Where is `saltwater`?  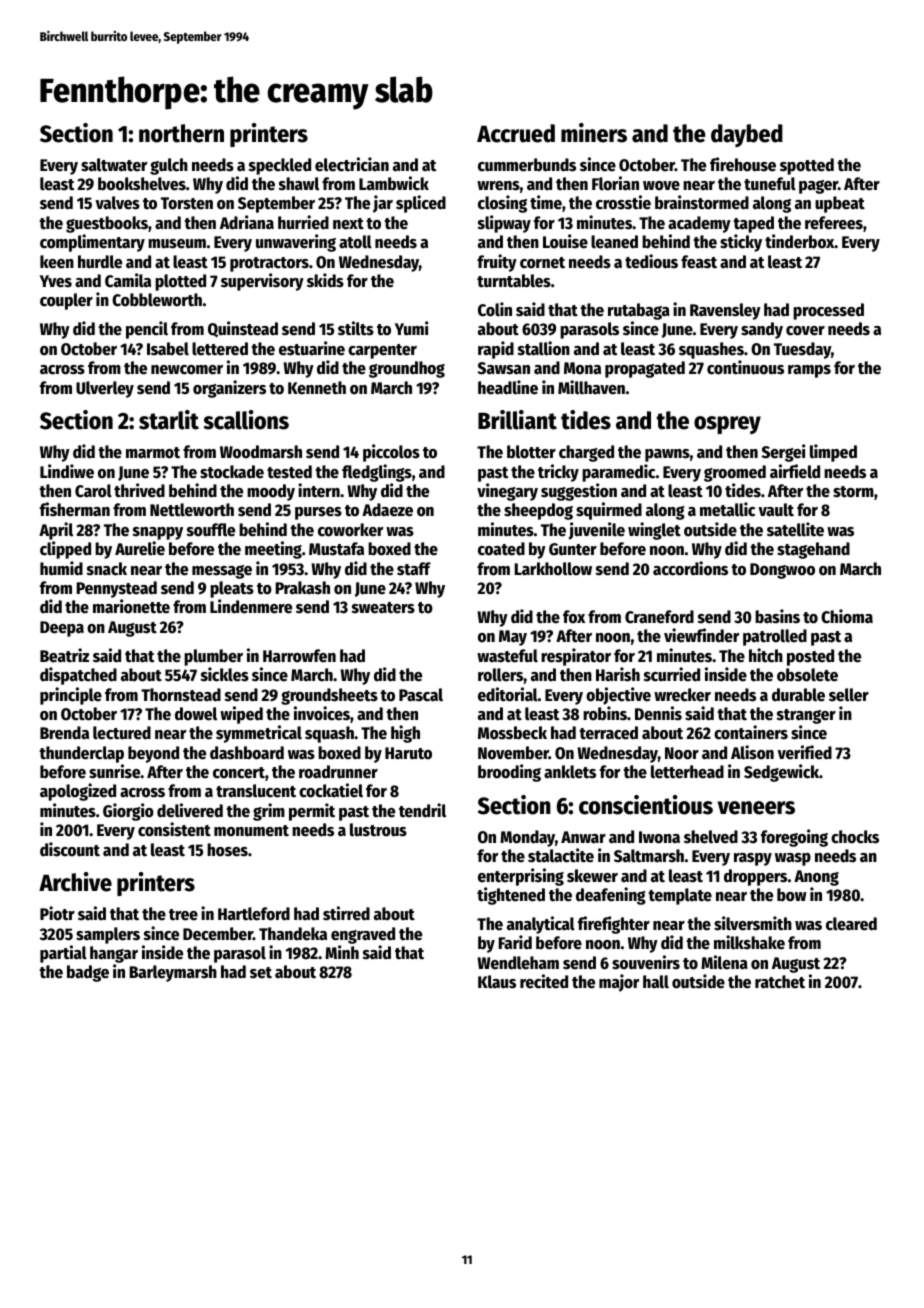 saltwater is located at coordinates (114, 165).
